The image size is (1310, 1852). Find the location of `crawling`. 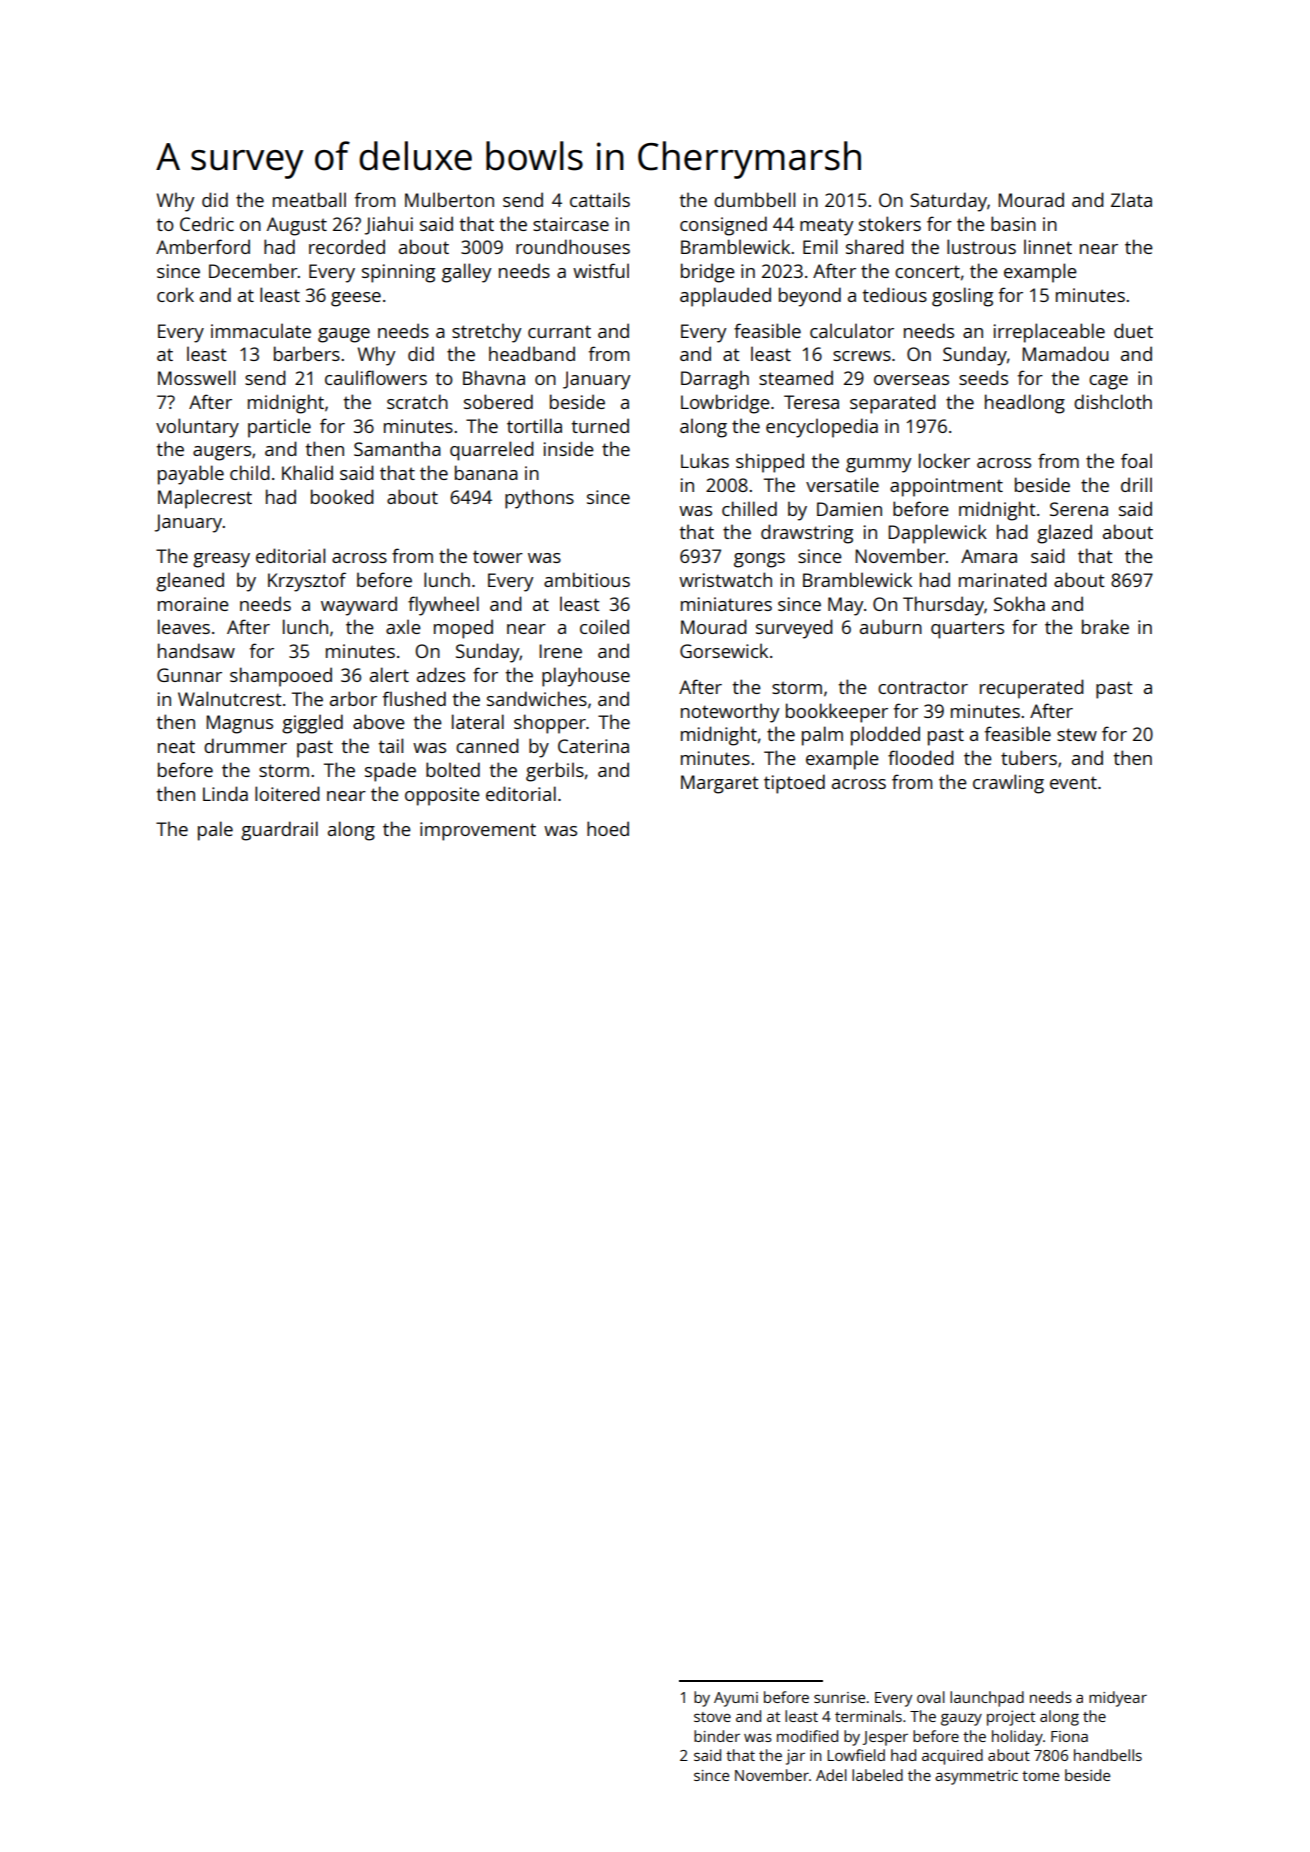

crawling is located at coordinates (1008, 784).
